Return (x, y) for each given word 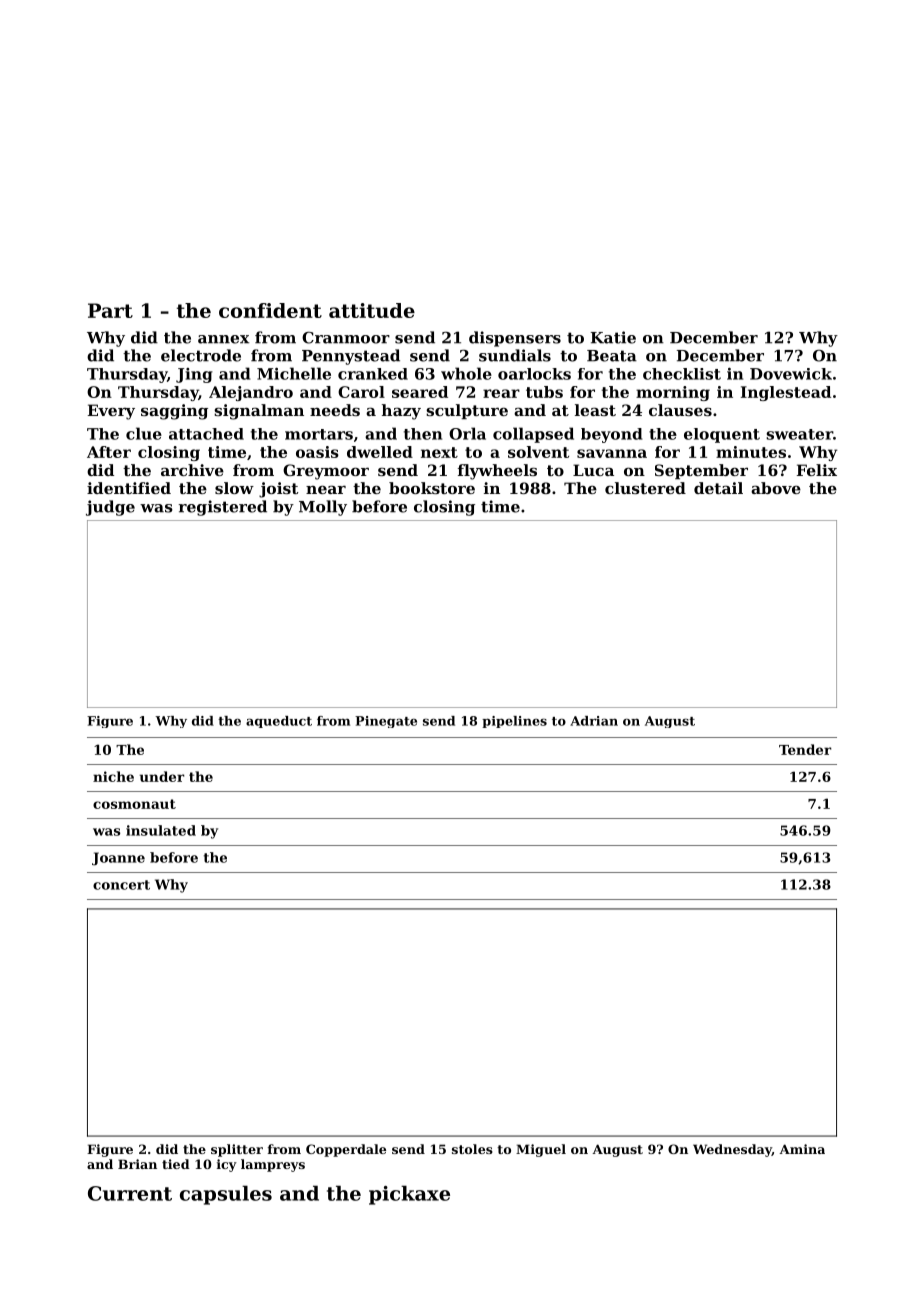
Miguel (541, 1150)
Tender (805, 749)
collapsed (533, 435)
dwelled (380, 452)
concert (121, 885)
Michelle (294, 373)
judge (110, 508)
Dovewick (791, 374)
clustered (645, 488)
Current (130, 1193)
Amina (802, 1149)
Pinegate (386, 722)
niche (113, 776)
